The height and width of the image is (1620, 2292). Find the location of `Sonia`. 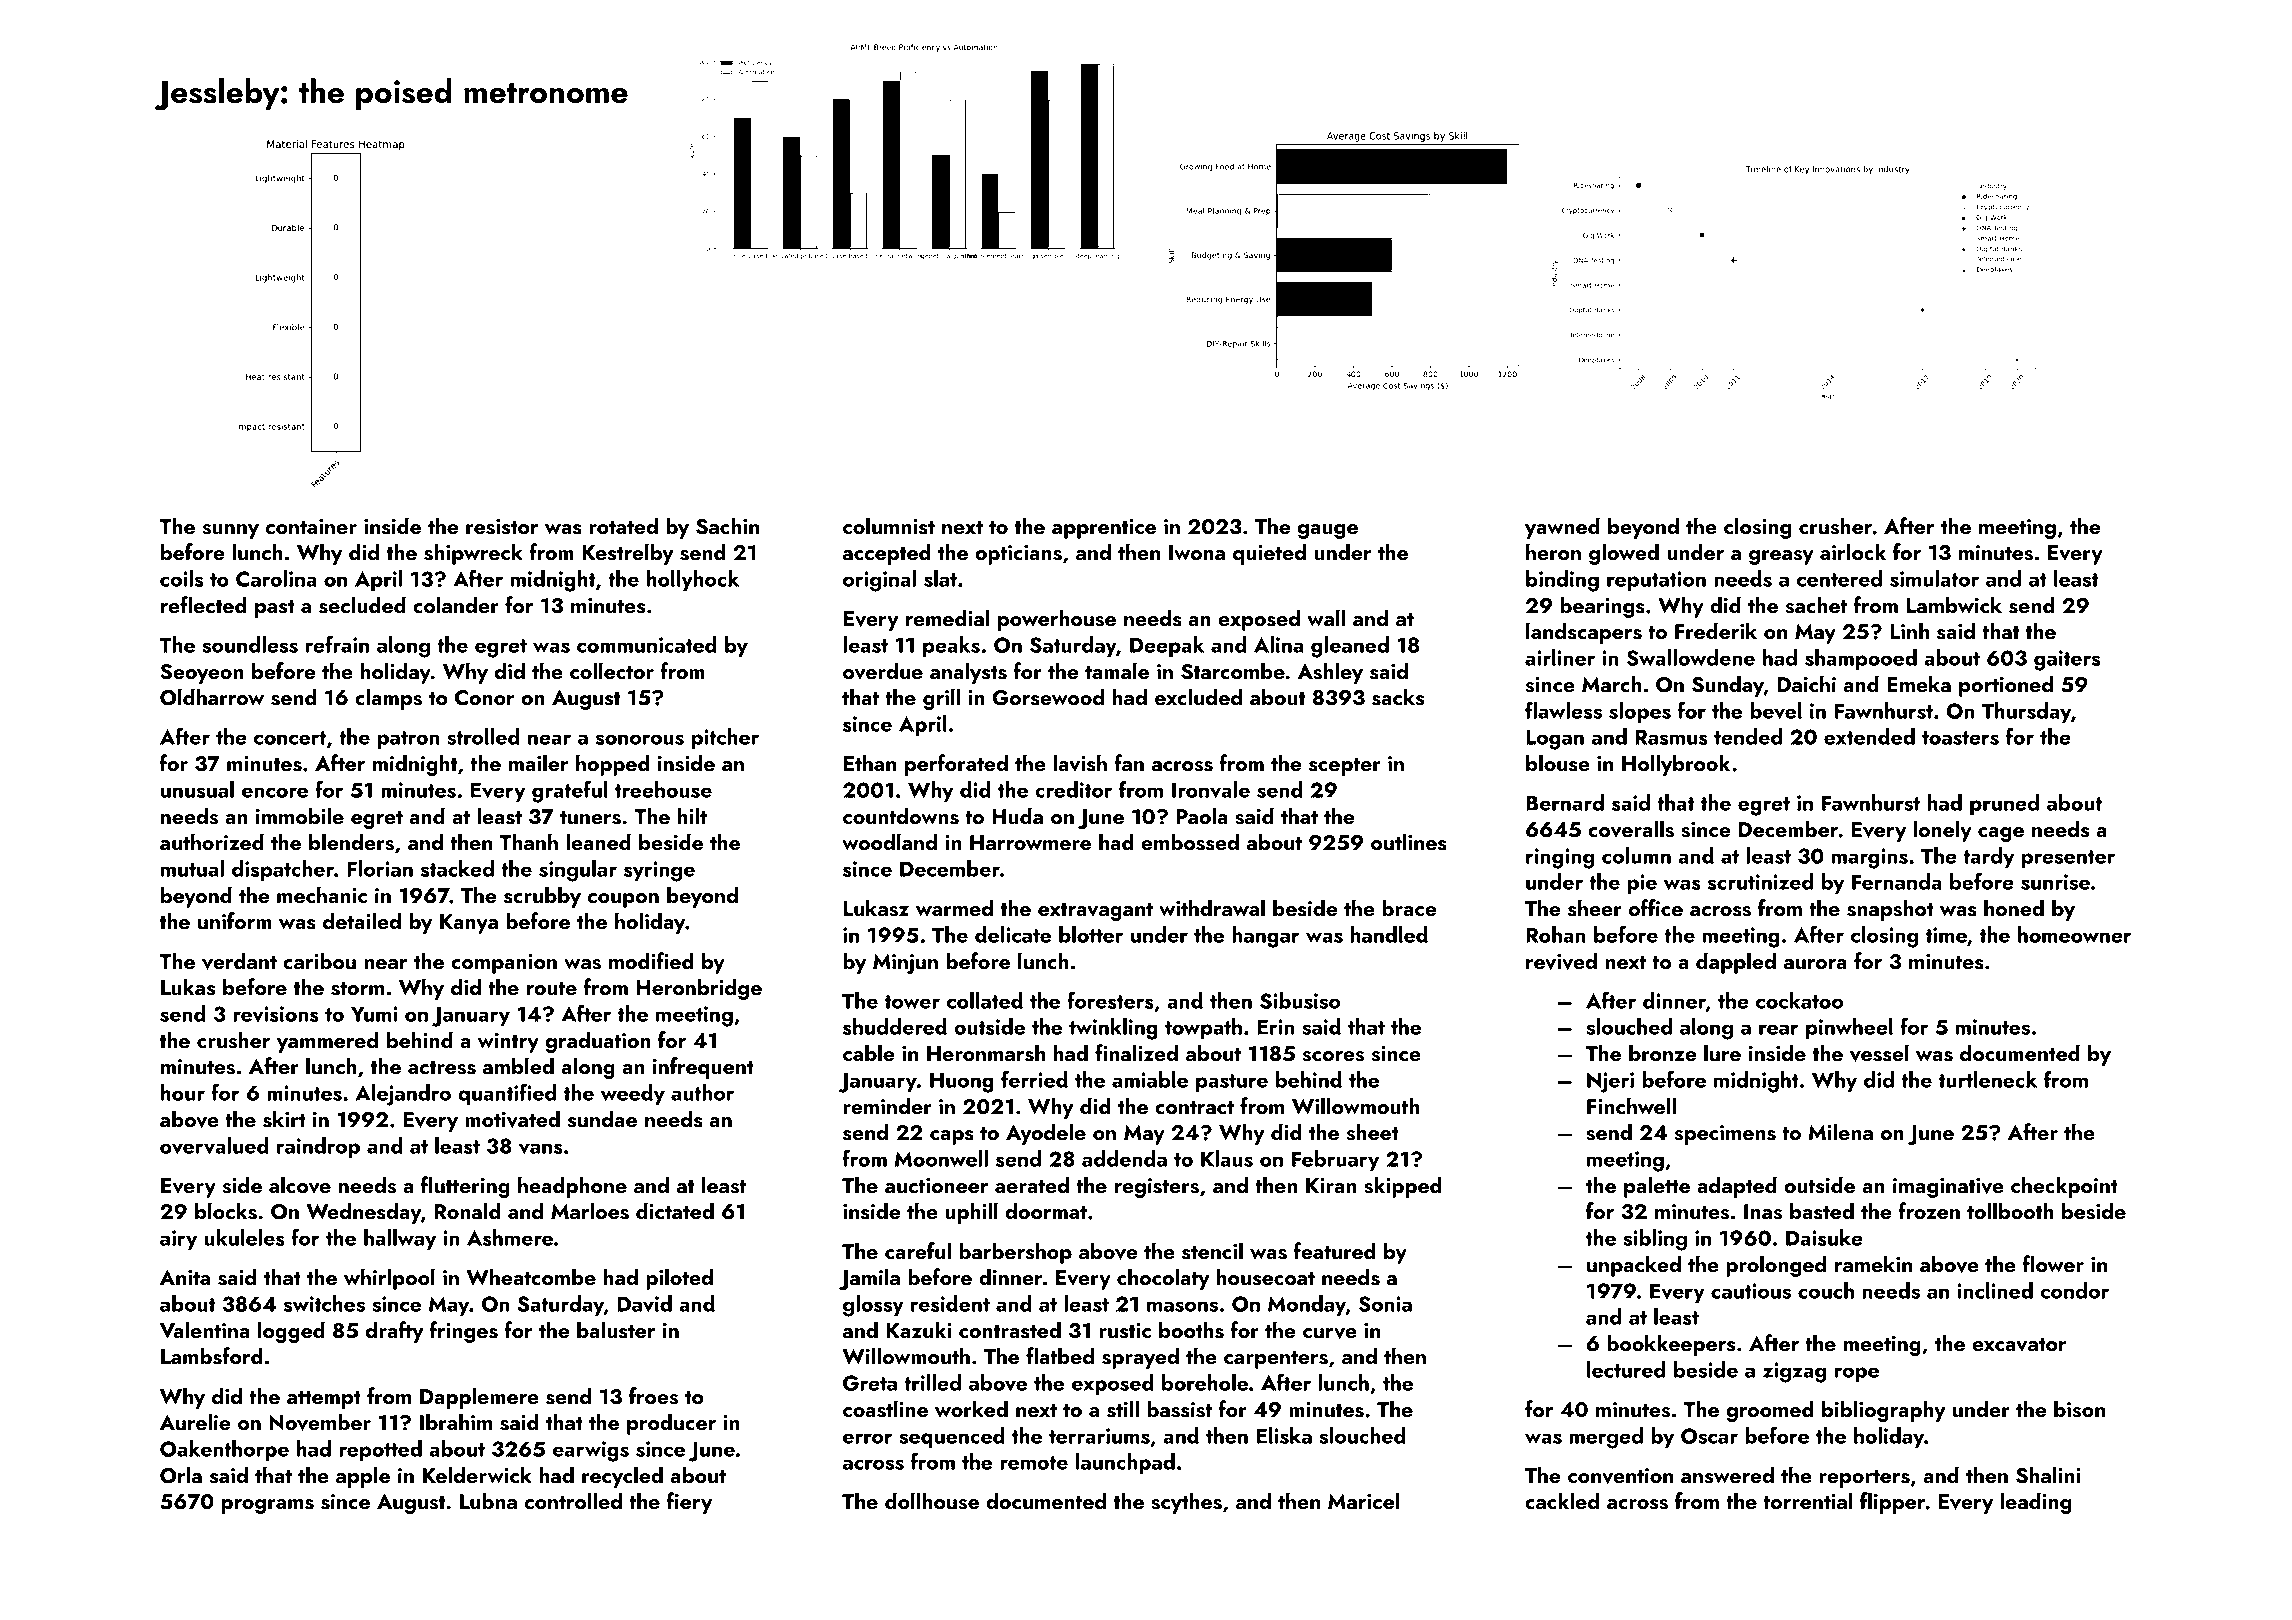

Sonia is located at coordinates (1385, 1304).
